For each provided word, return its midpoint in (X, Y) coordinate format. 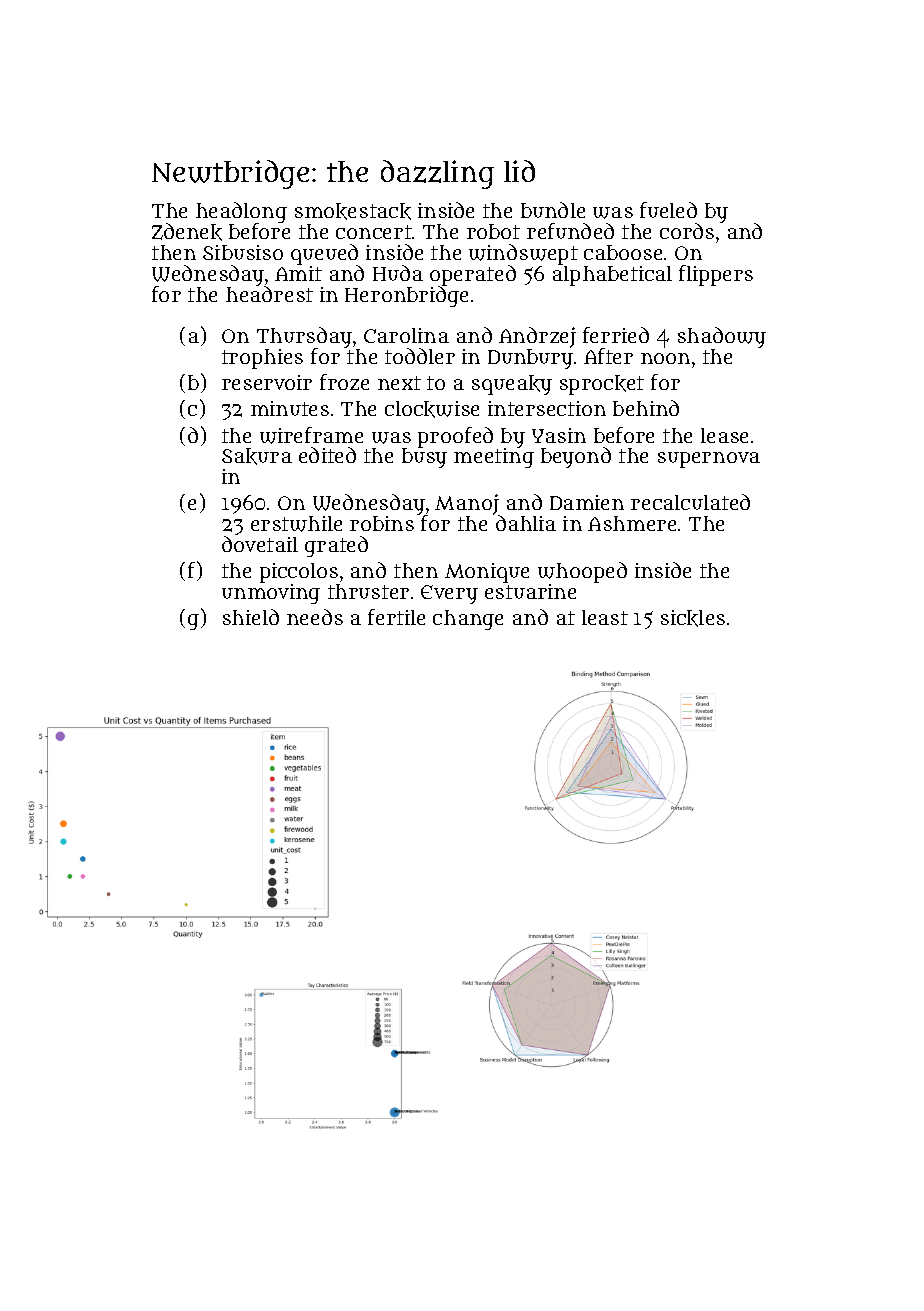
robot (493, 231)
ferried (616, 335)
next (399, 383)
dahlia (526, 523)
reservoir (267, 382)
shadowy (722, 337)
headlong (241, 212)
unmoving (271, 594)
